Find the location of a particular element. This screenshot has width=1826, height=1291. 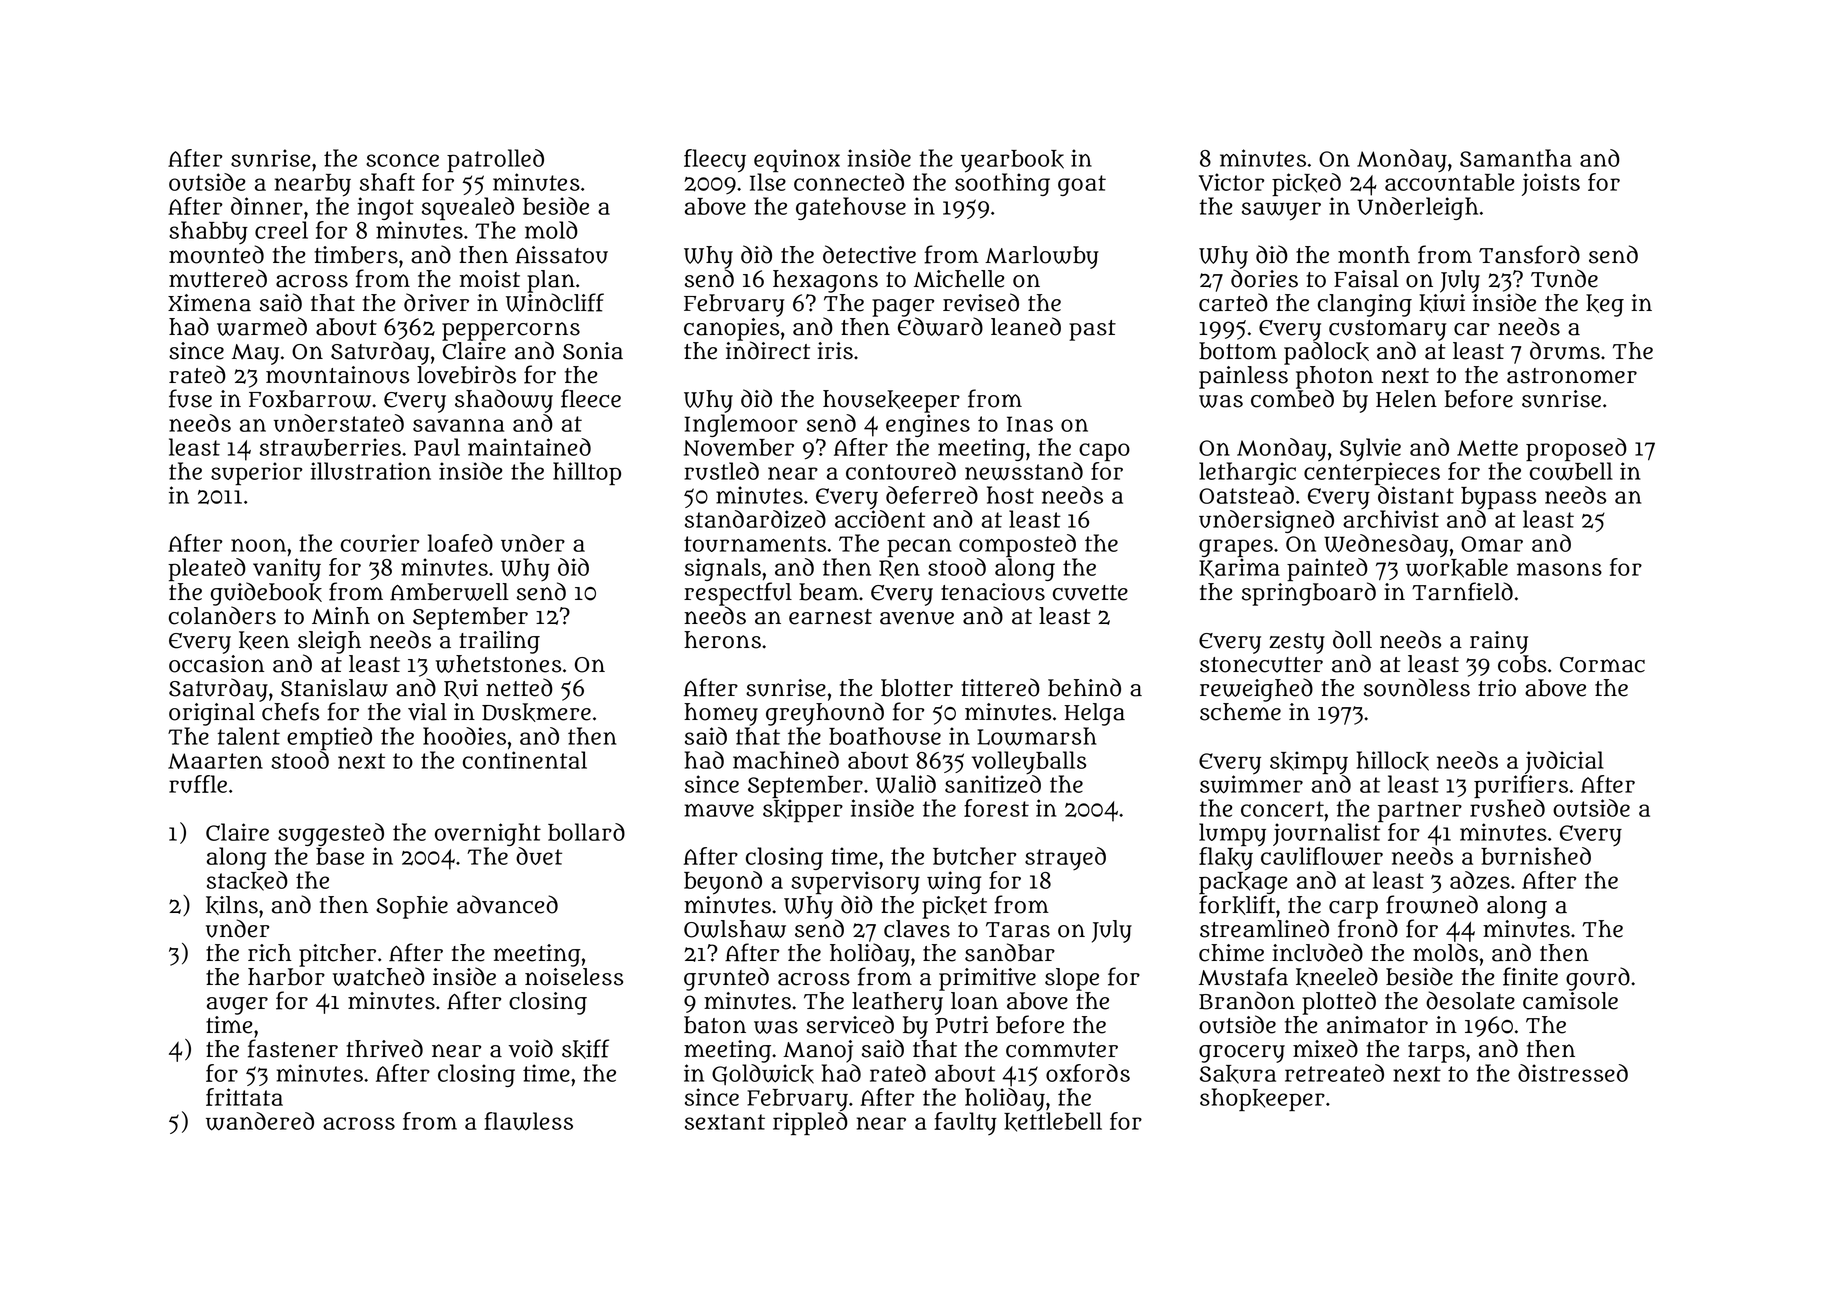

accident is located at coordinates (880, 519).
